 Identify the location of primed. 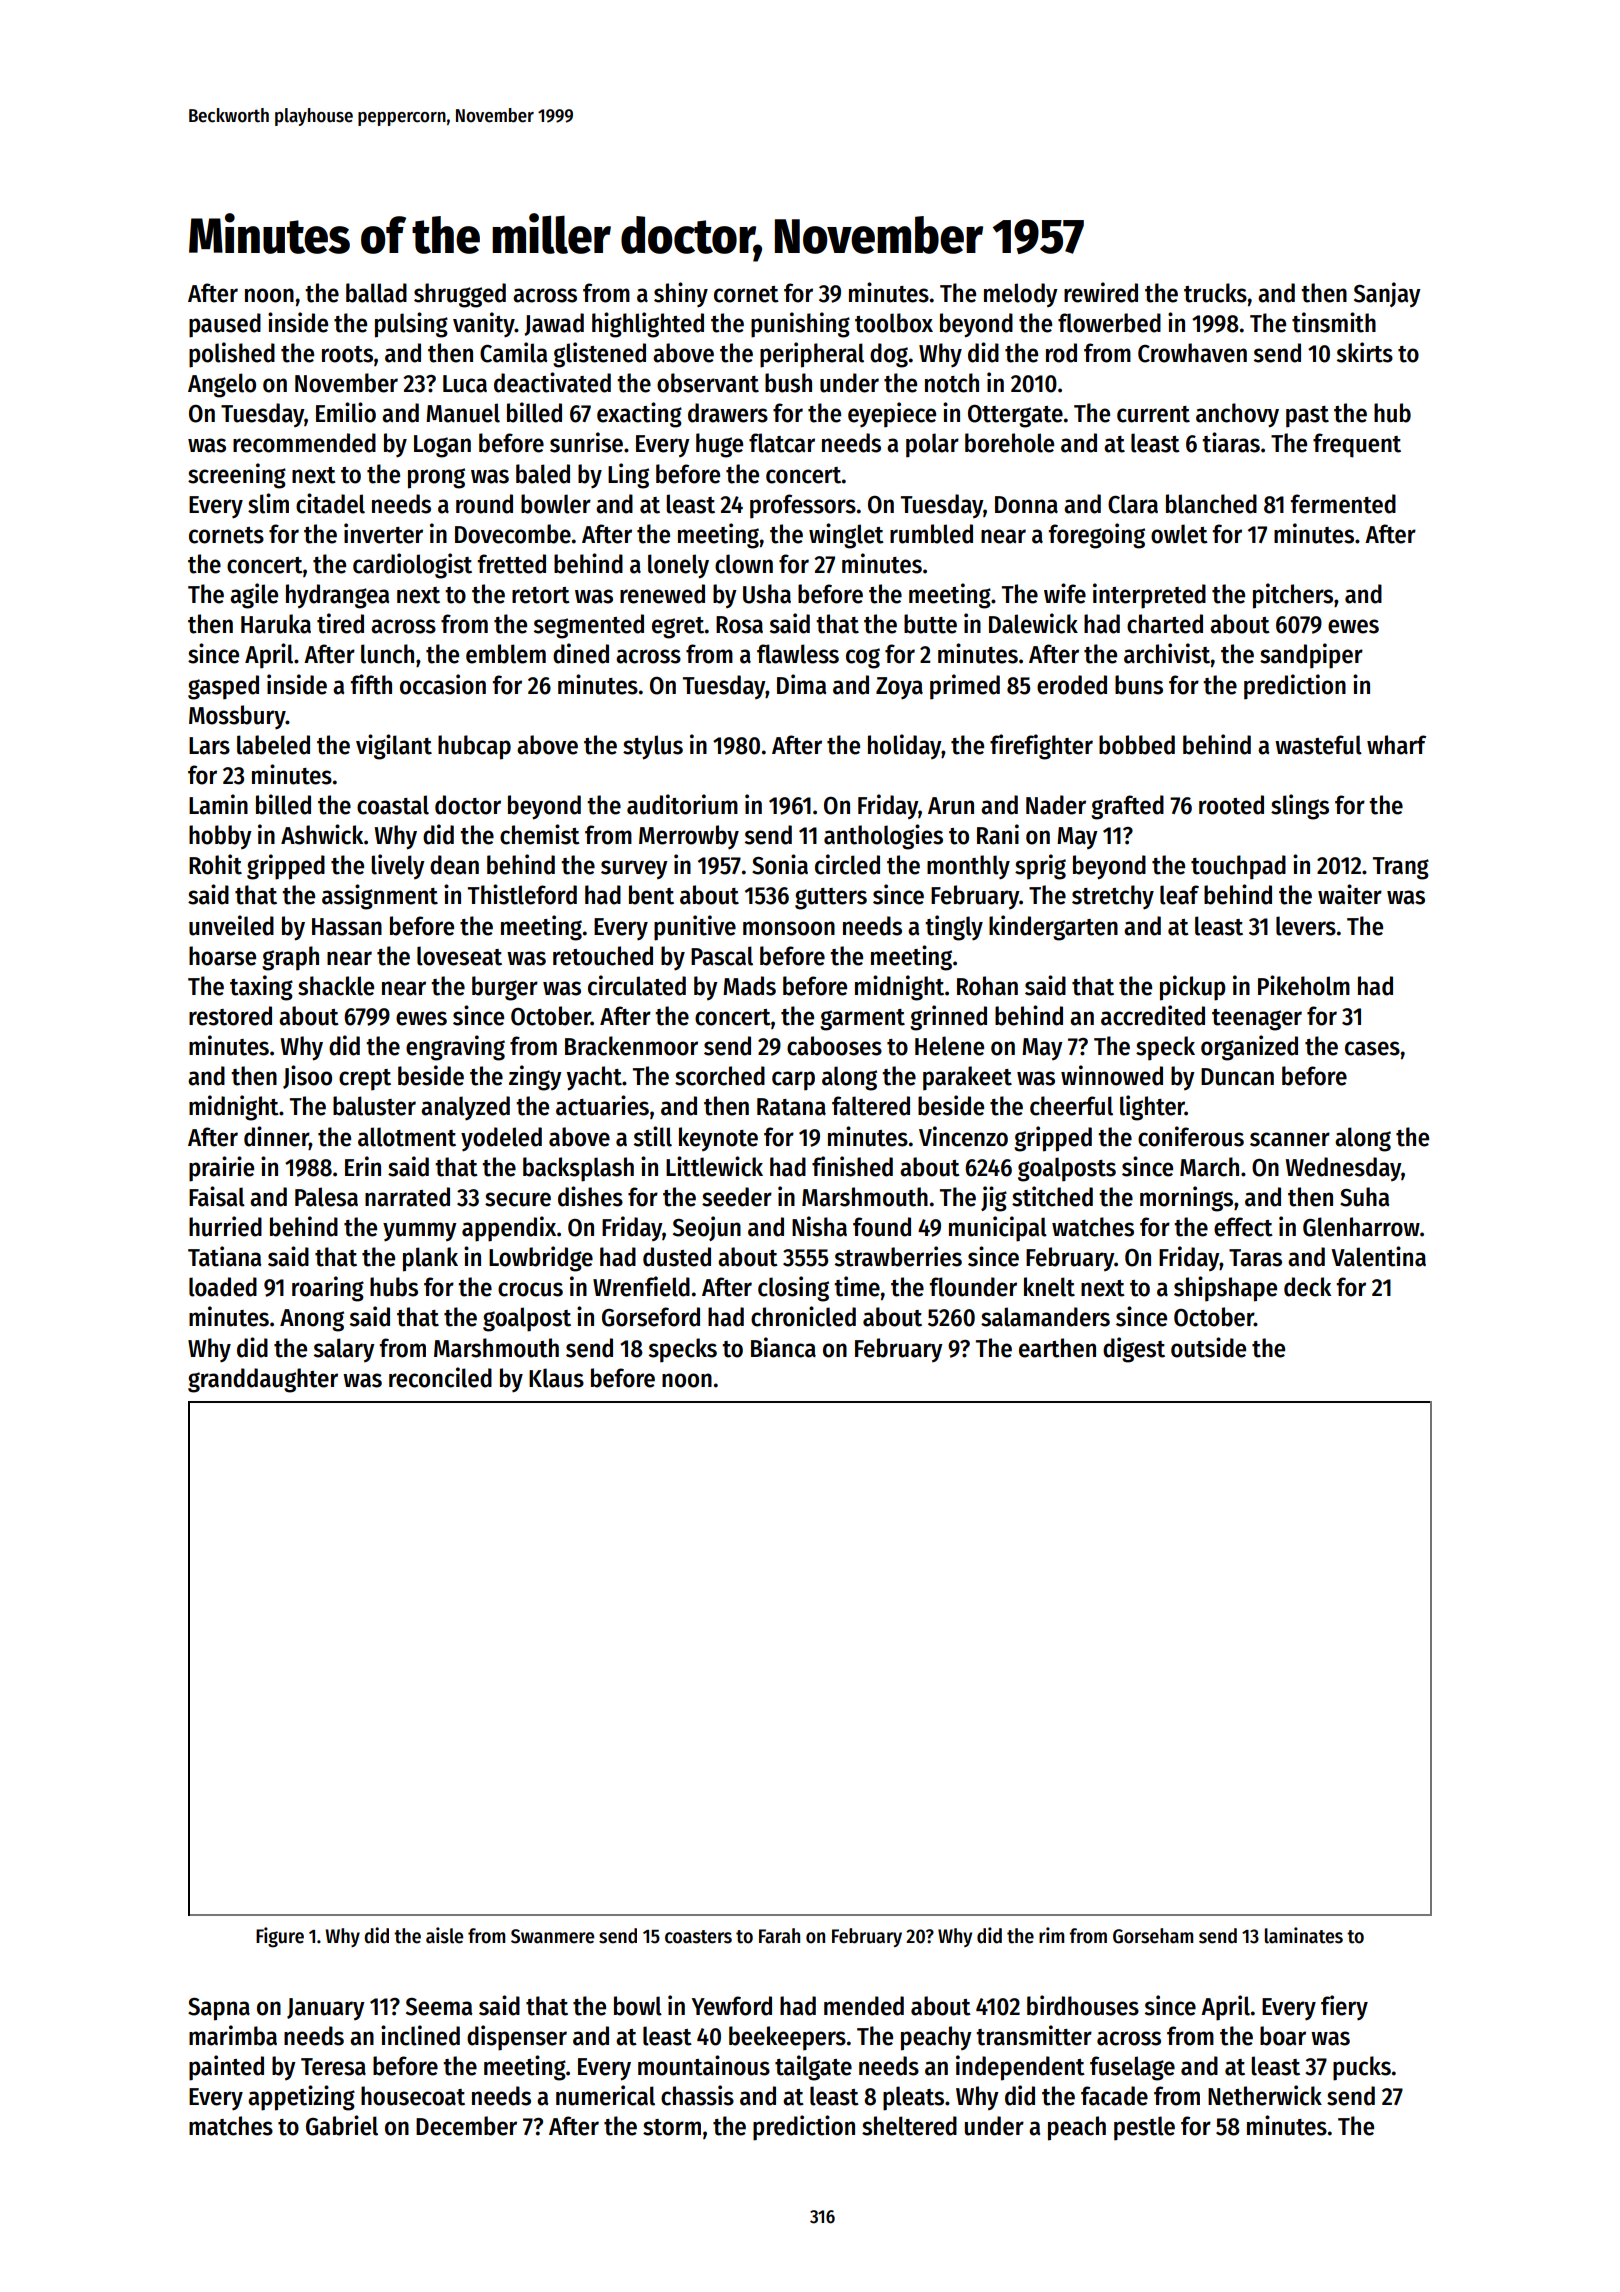
(965, 687).
